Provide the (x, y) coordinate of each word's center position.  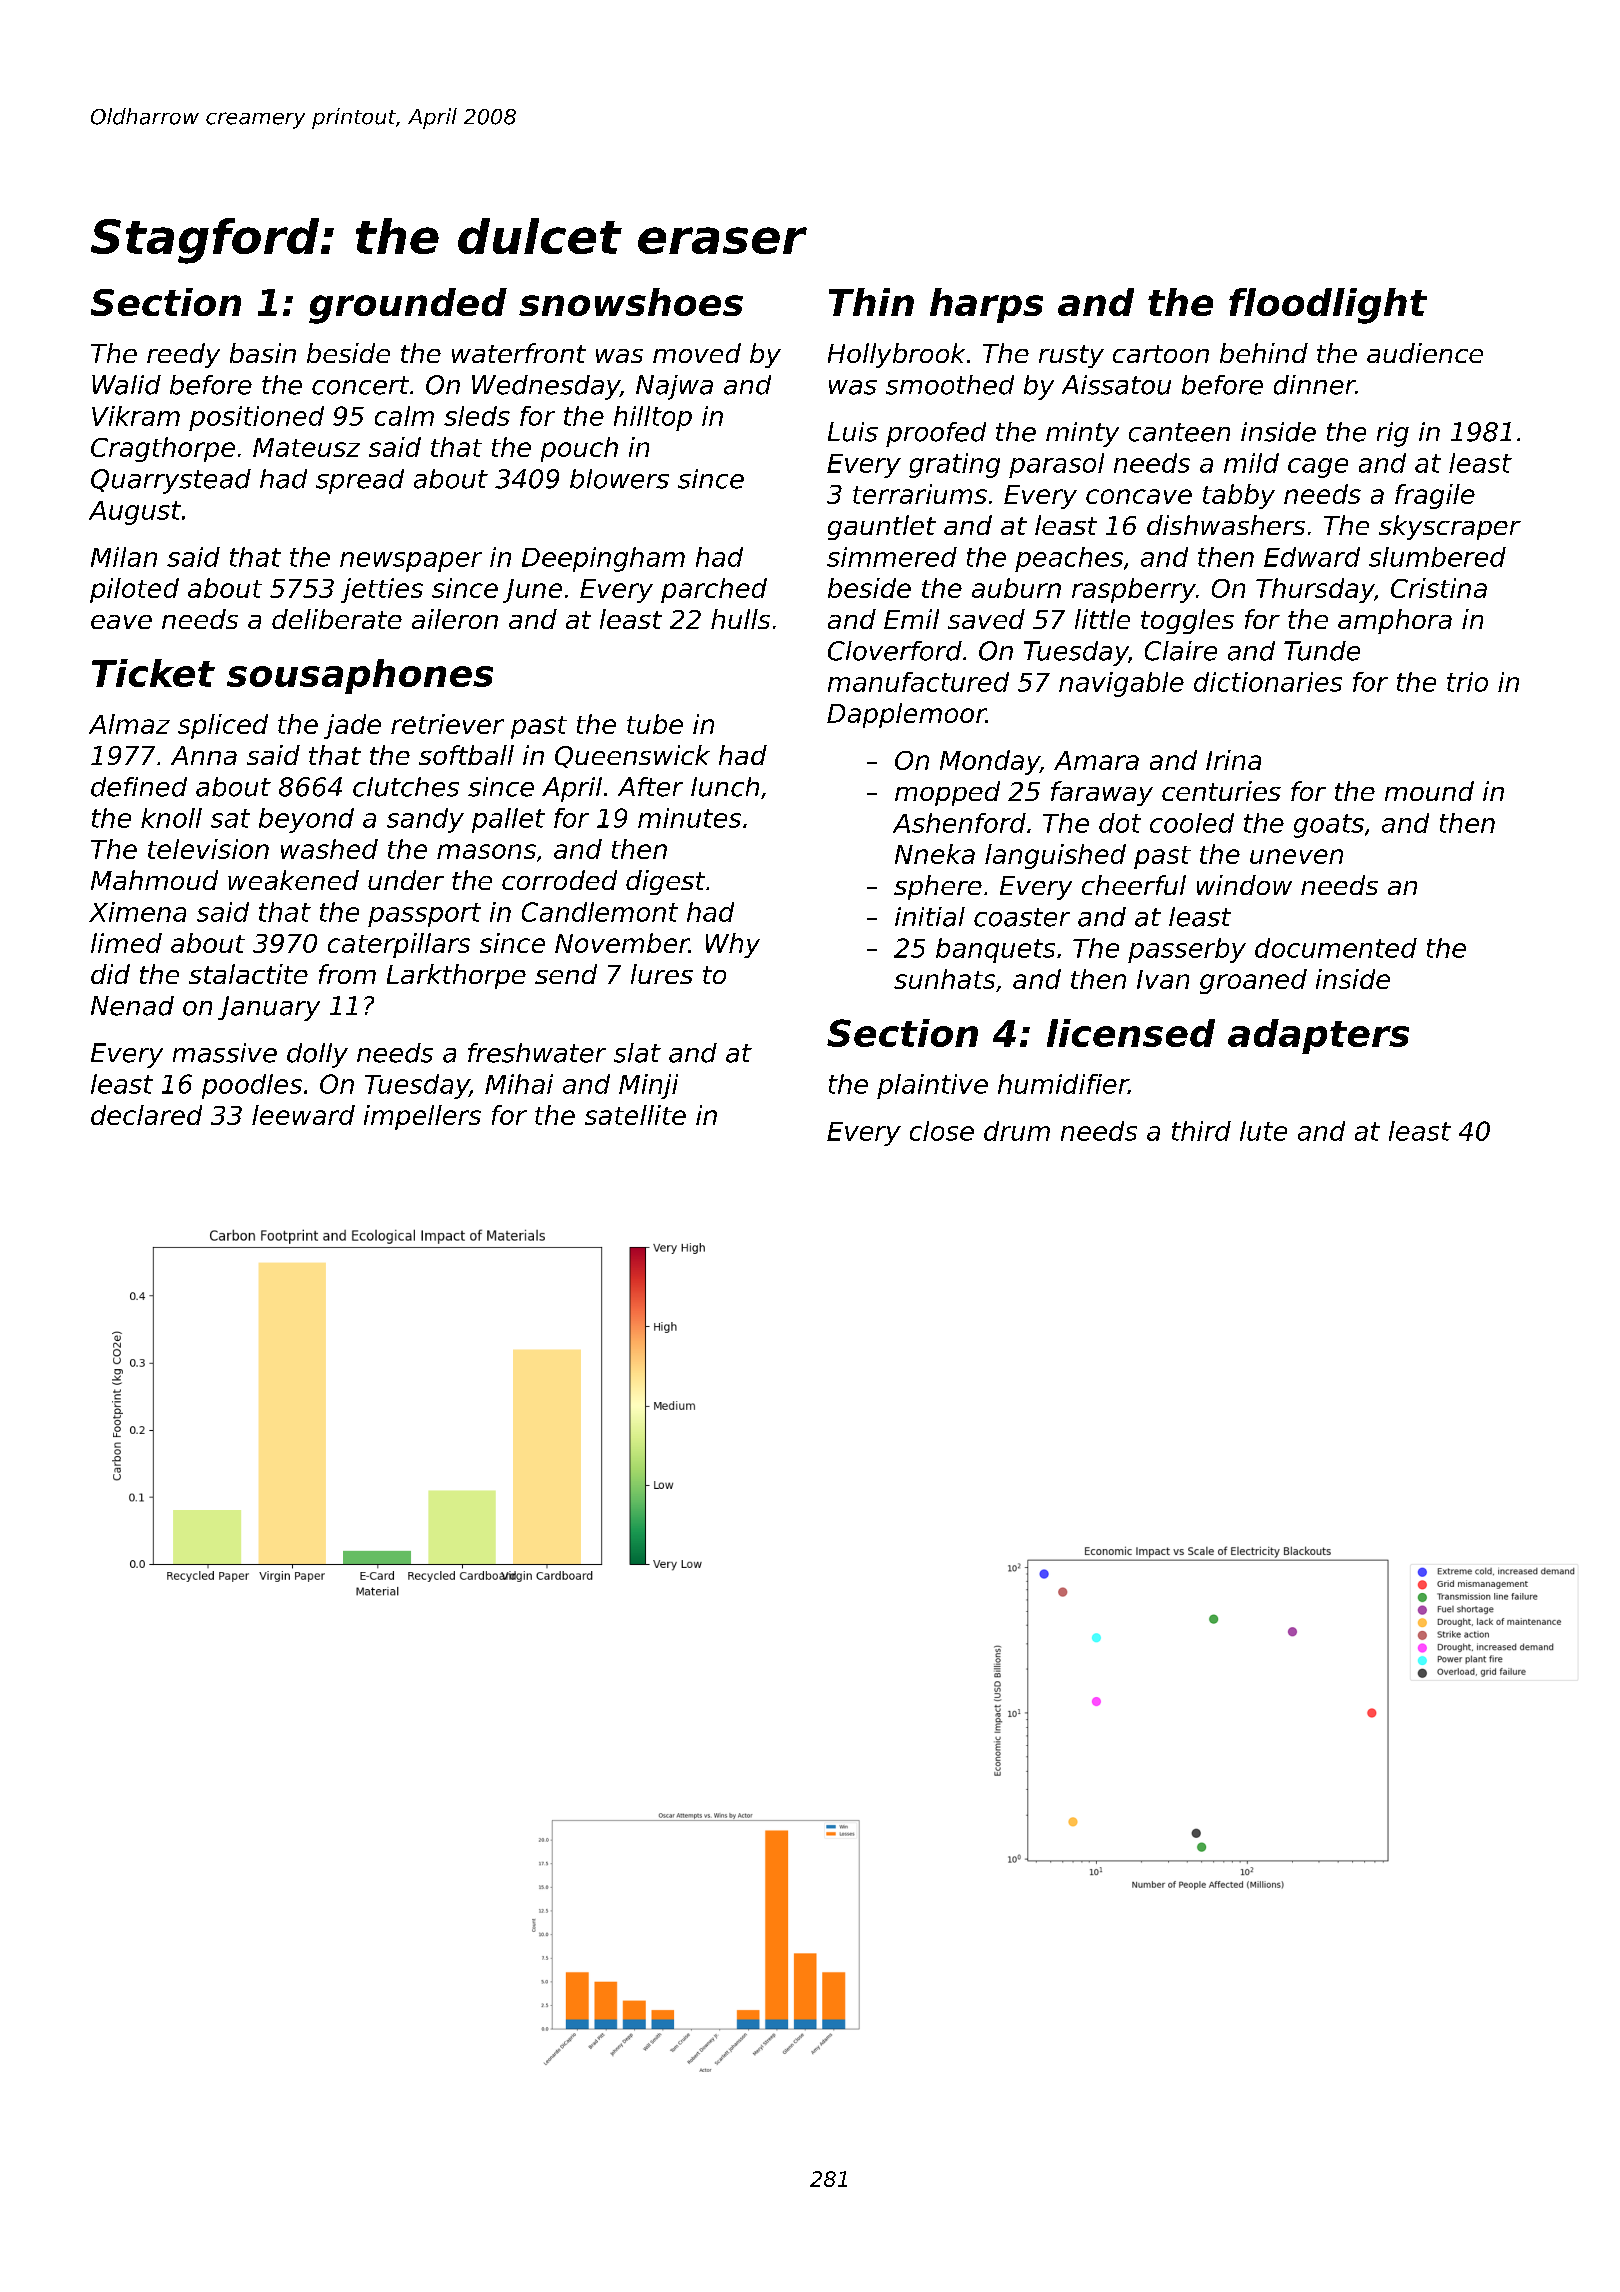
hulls (740, 619)
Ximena (137, 912)
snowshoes (631, 302)
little (1102, 619)
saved (986, 619)
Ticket (153, 673)
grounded (408, 306)
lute (1263, 1131)
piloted (134, 590)
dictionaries (1268, 682)
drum (1017, 1131)
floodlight (1328, 306)
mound (1429, 791)
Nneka (935, 854)
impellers (422, 1117)
